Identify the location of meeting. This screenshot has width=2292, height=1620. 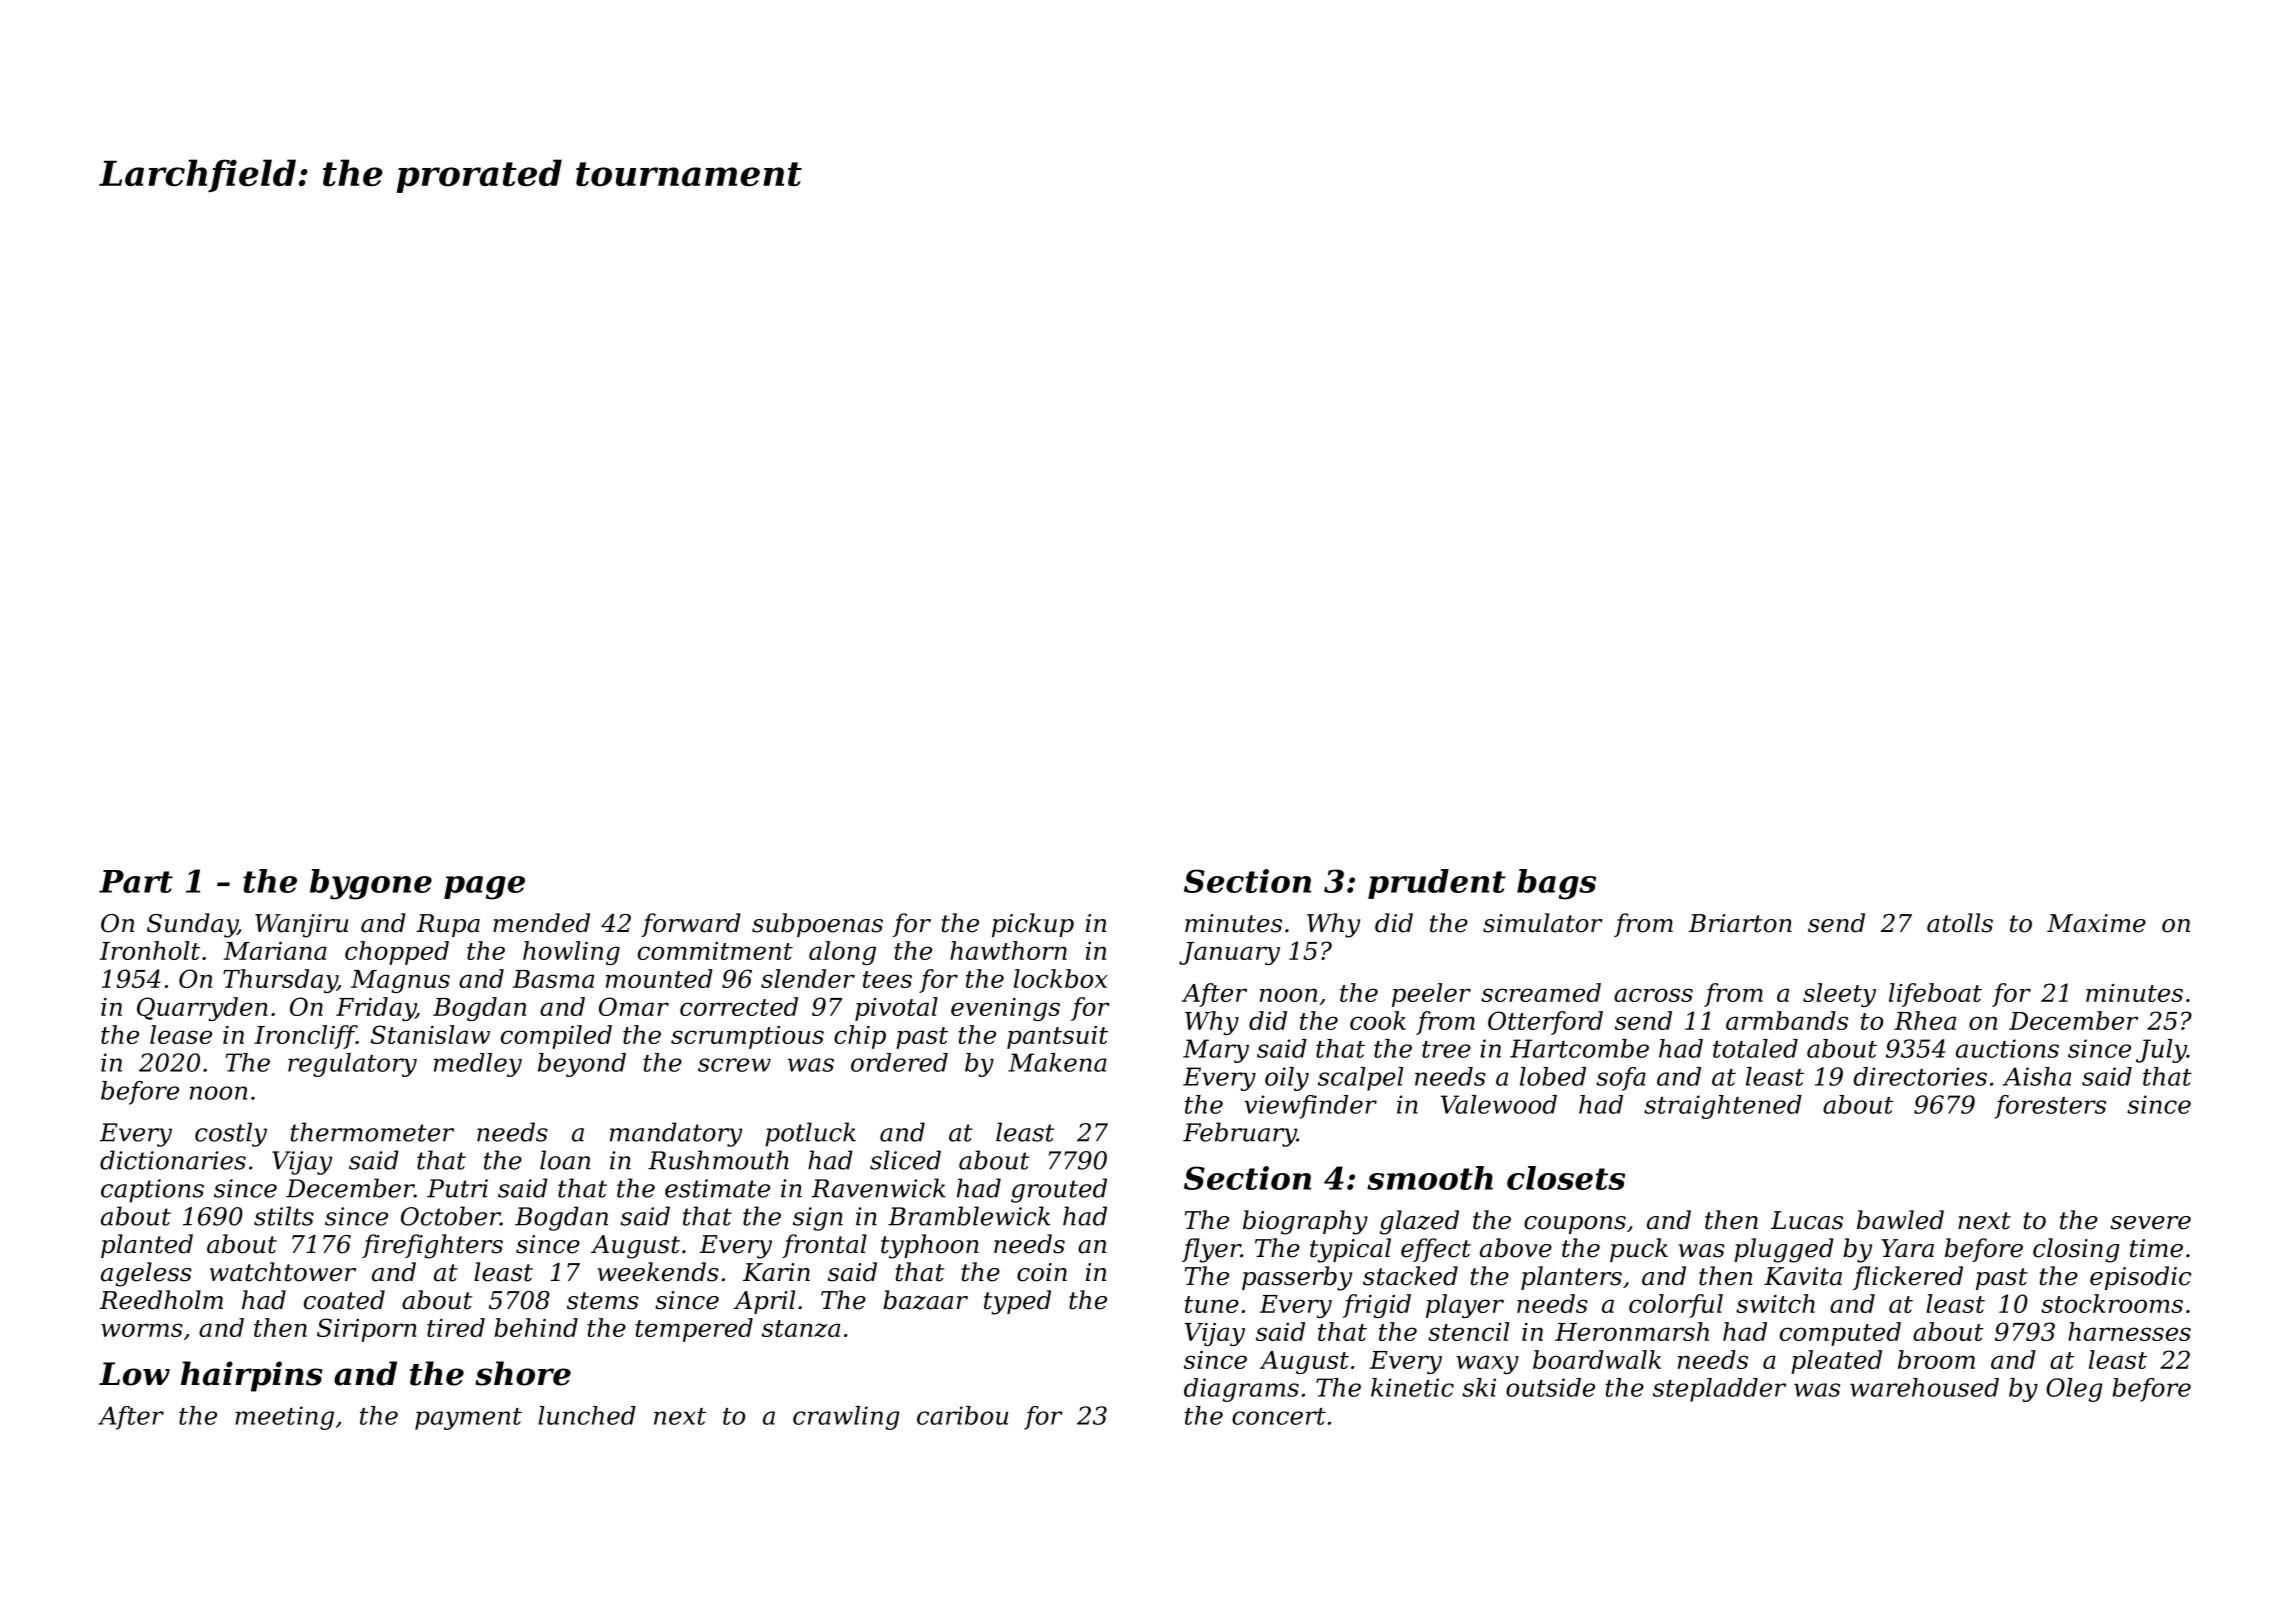
(284, 1418).
